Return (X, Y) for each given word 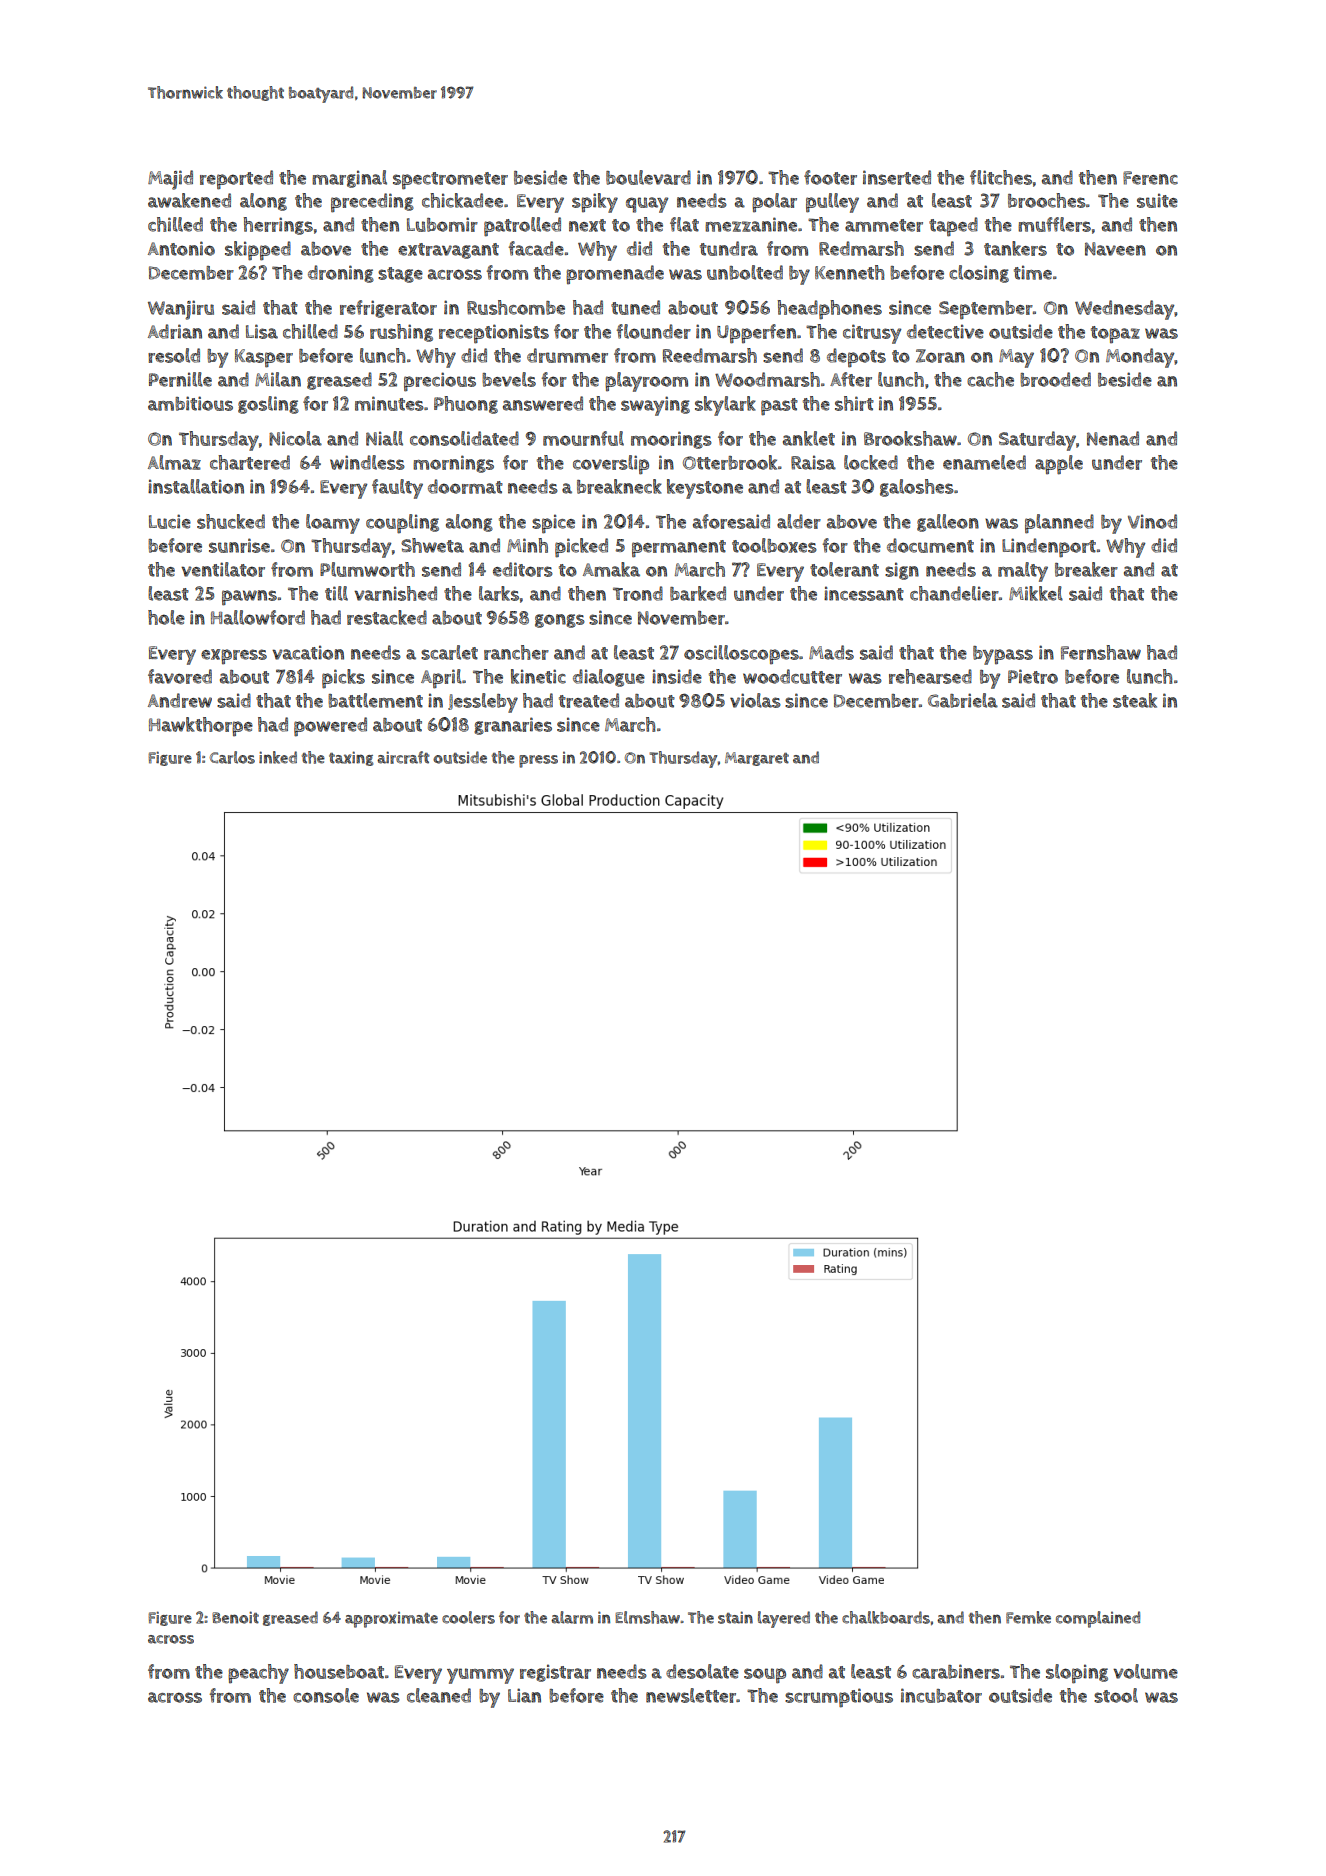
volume (1145, 1671)
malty (1023, 572)
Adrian (175, 331)
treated (589, 700)
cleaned (439, 1695)
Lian (524, 1695)
